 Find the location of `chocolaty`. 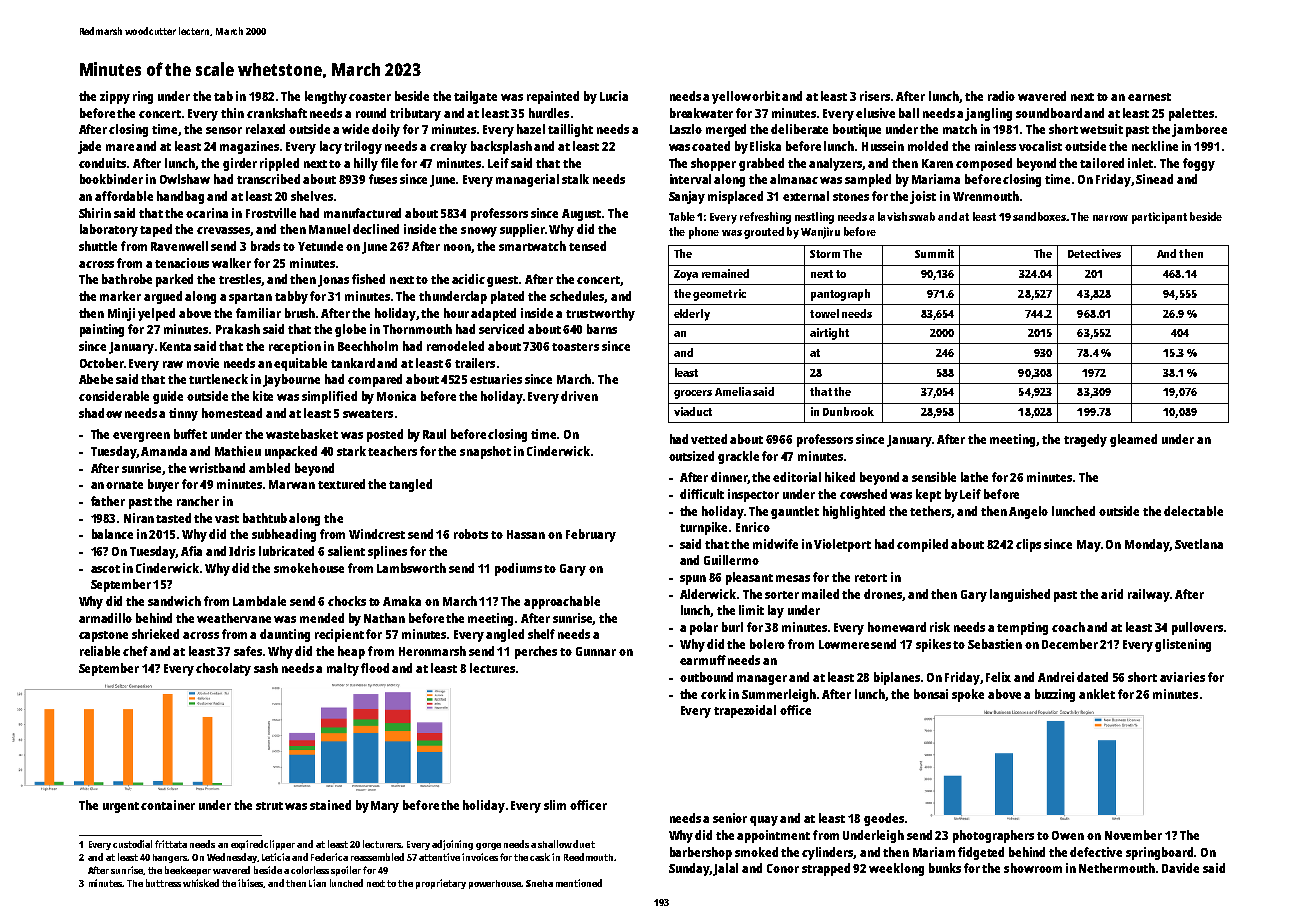

chocolaty is located at coordinates (223, 669).
